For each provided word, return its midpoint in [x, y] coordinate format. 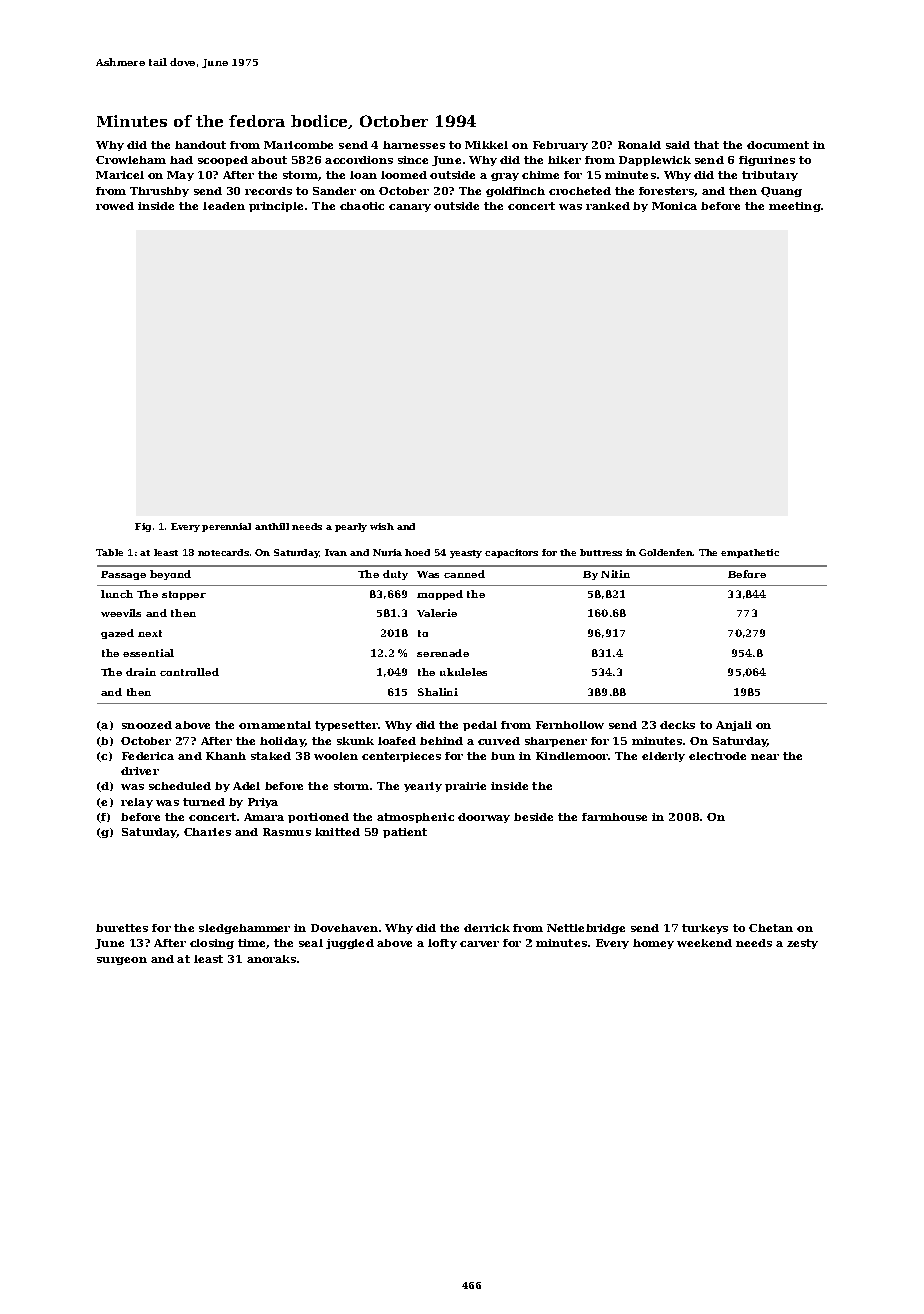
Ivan [336, 552]
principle [276, 207]
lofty [442, 944]
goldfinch [515, 192]
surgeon [122, 961]
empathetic [750, 553]
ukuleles [463, 672]
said [678, 145]
